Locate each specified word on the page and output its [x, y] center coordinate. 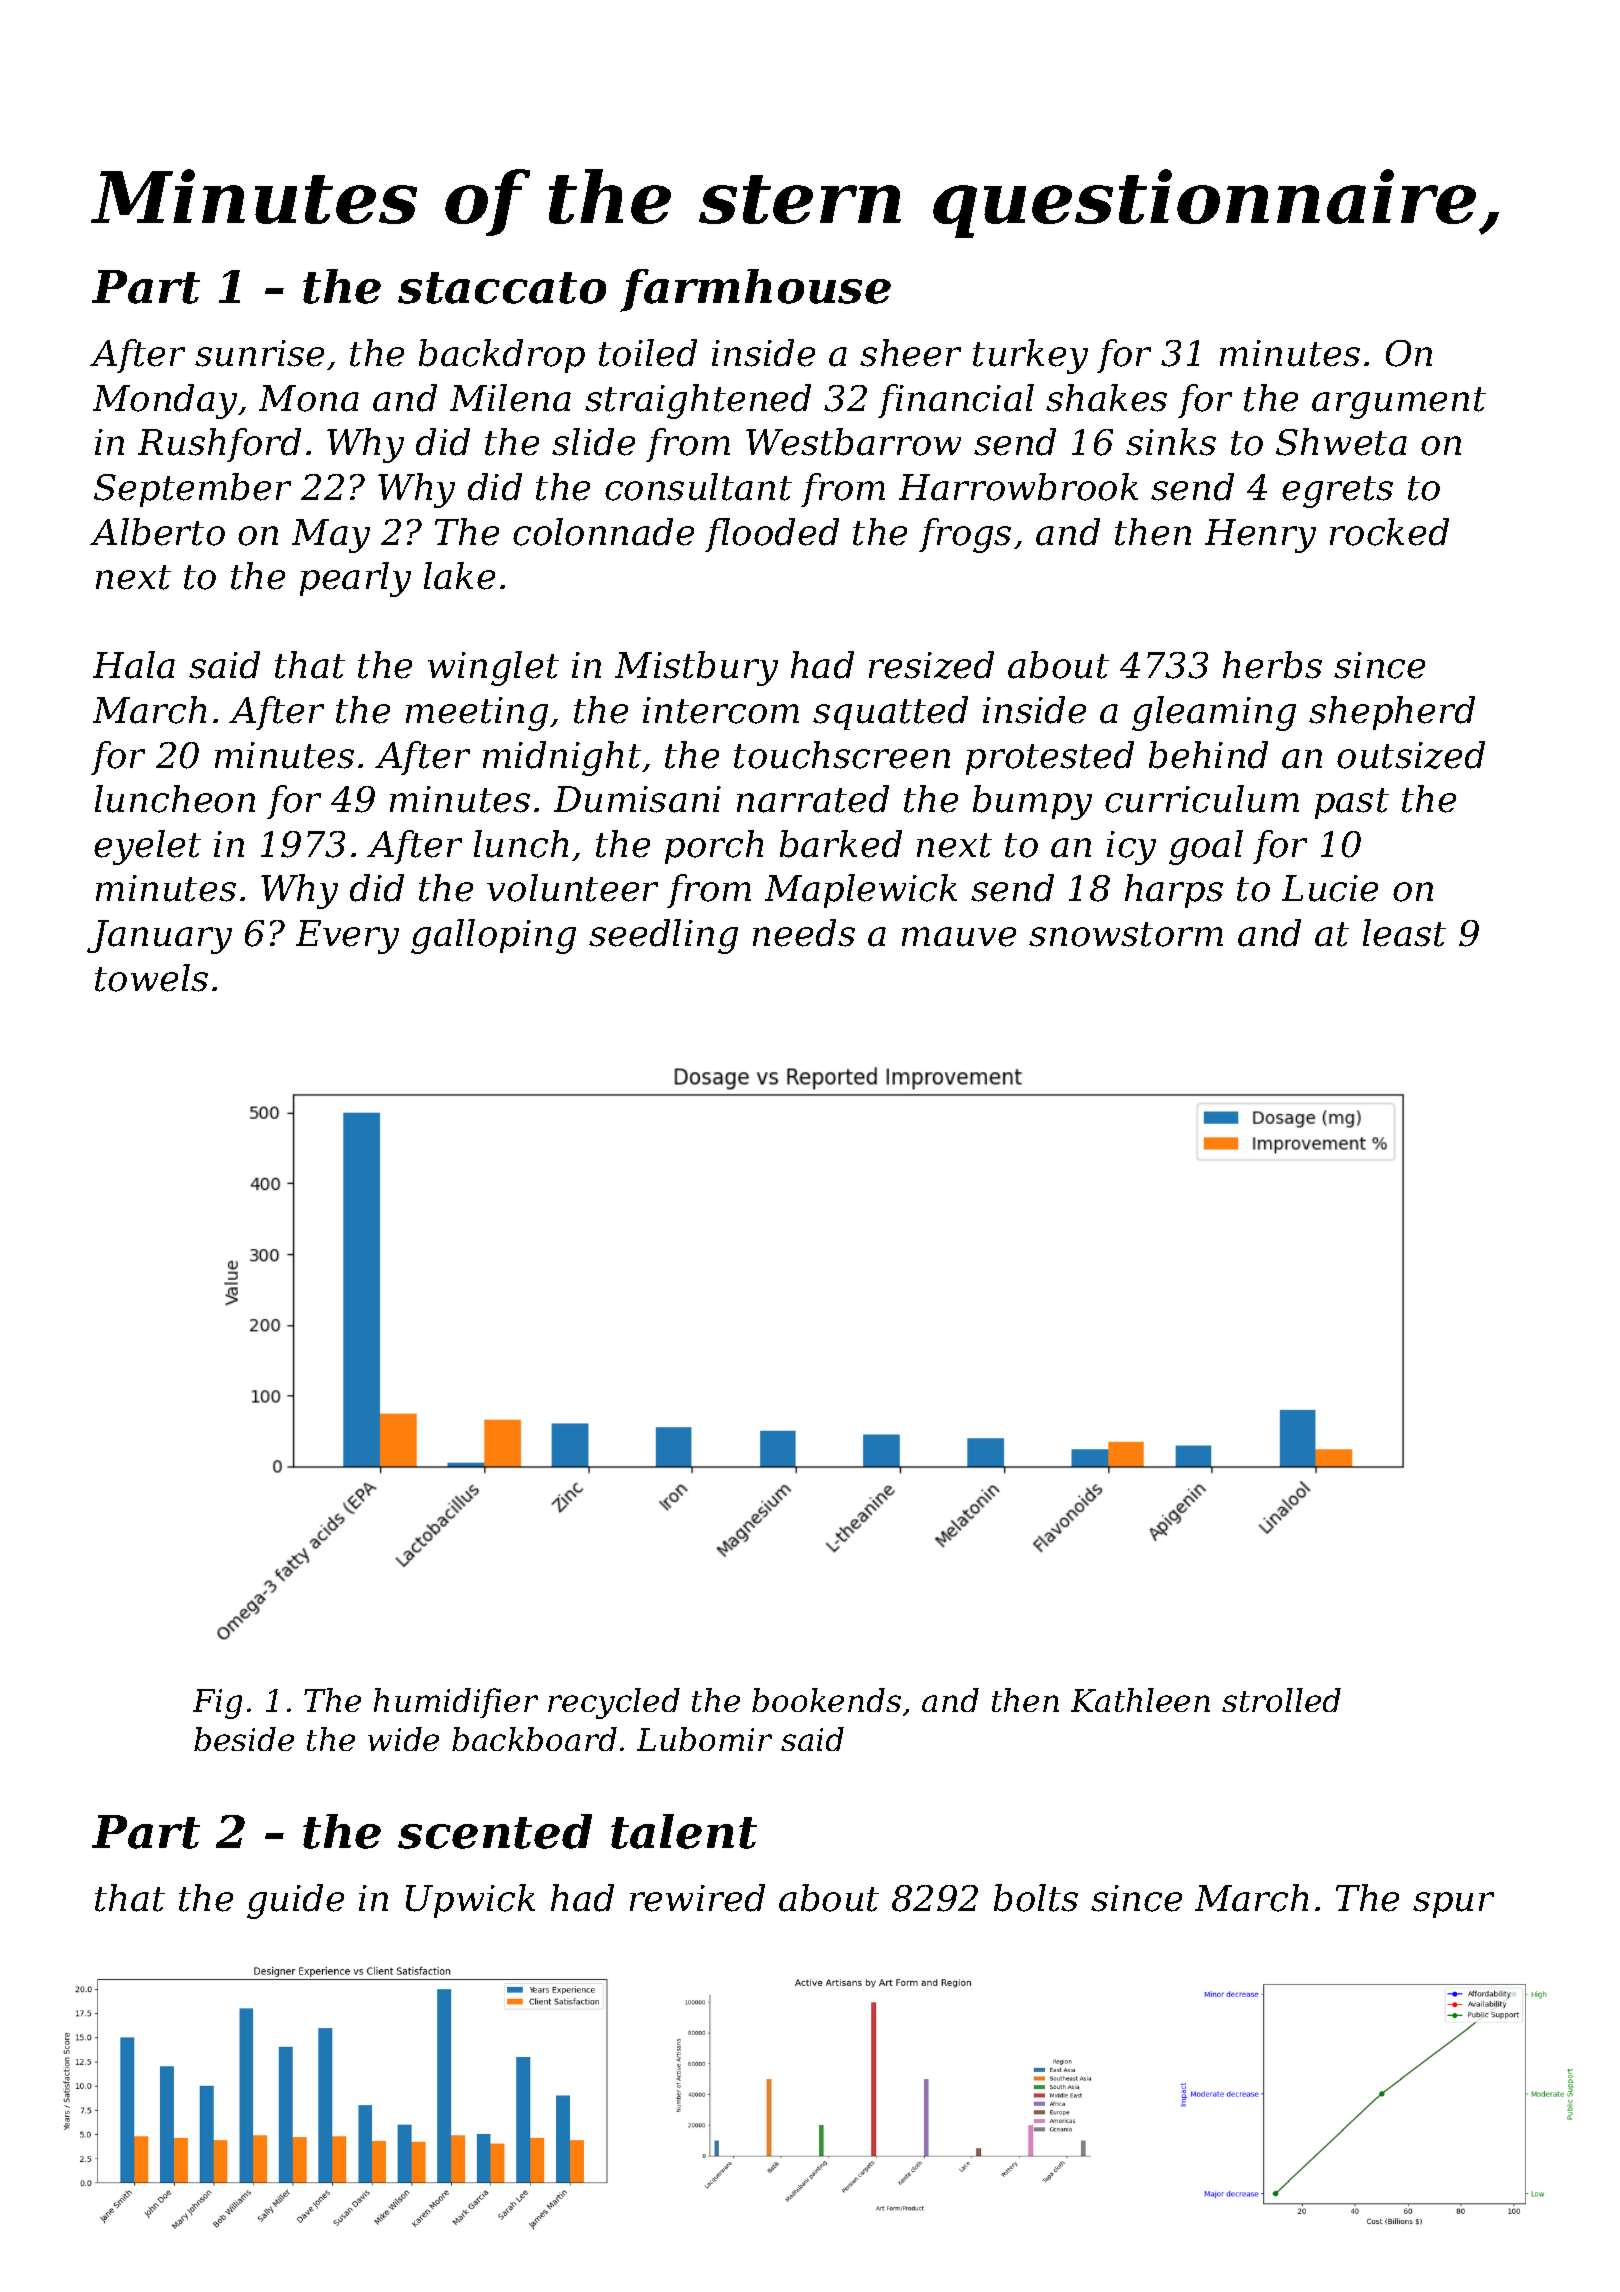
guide [295, 1901]
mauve [959, 937]
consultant [698, 487]
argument [1399, 403]
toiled [648, 353]
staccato [502, 288]
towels [151, 978]
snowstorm [1126, 934]
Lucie [1330, 888]
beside [244, 1739]
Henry [1260, 536]
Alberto [157, 532]
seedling [663, 936]
